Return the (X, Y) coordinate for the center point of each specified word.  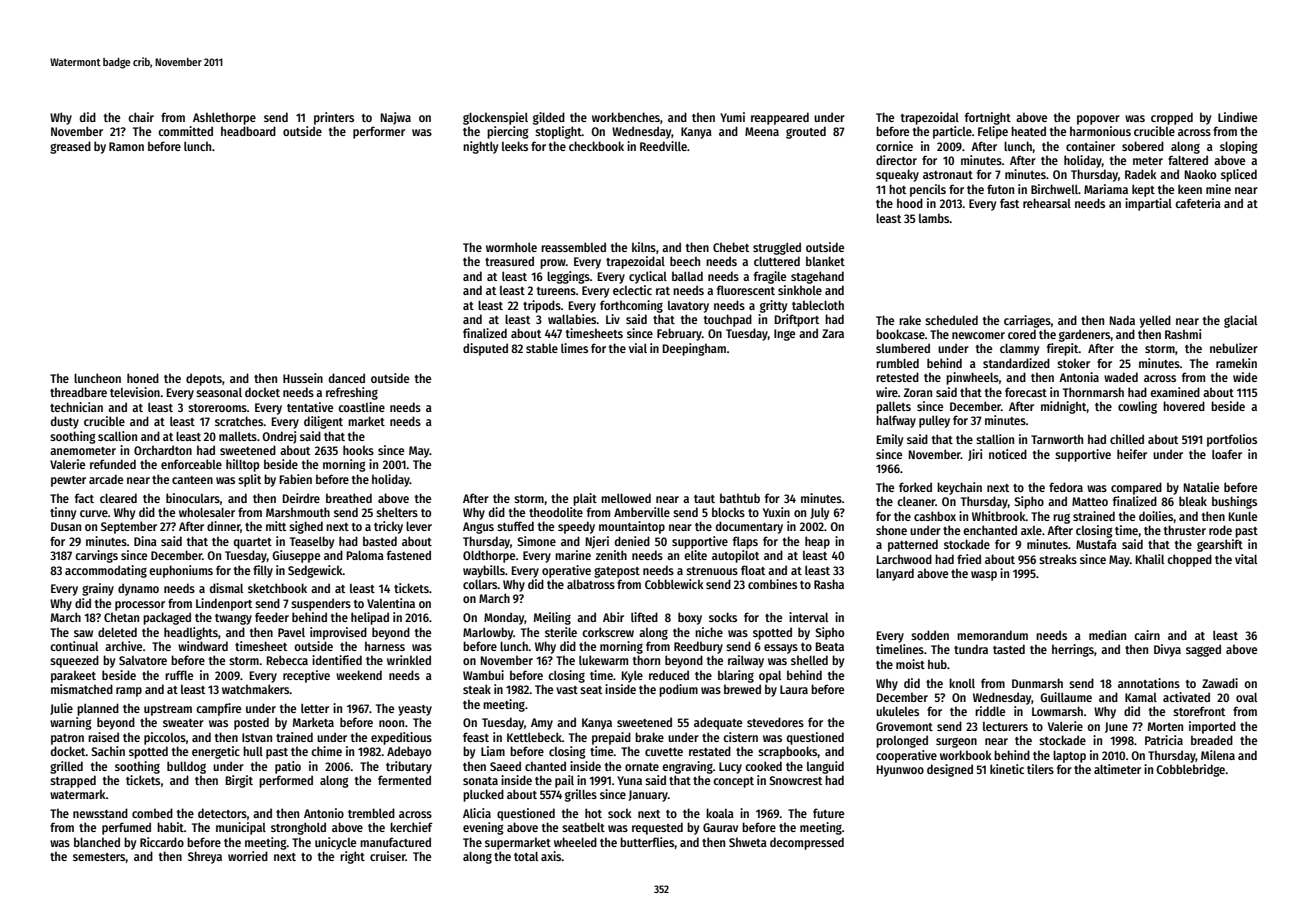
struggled (777, 248)
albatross (591, 584)
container (1090, 146)
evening (483, 828)
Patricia (1164, 740)
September (129, 527)
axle (1031, 530)
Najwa (396, 118)
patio (288, 767)
